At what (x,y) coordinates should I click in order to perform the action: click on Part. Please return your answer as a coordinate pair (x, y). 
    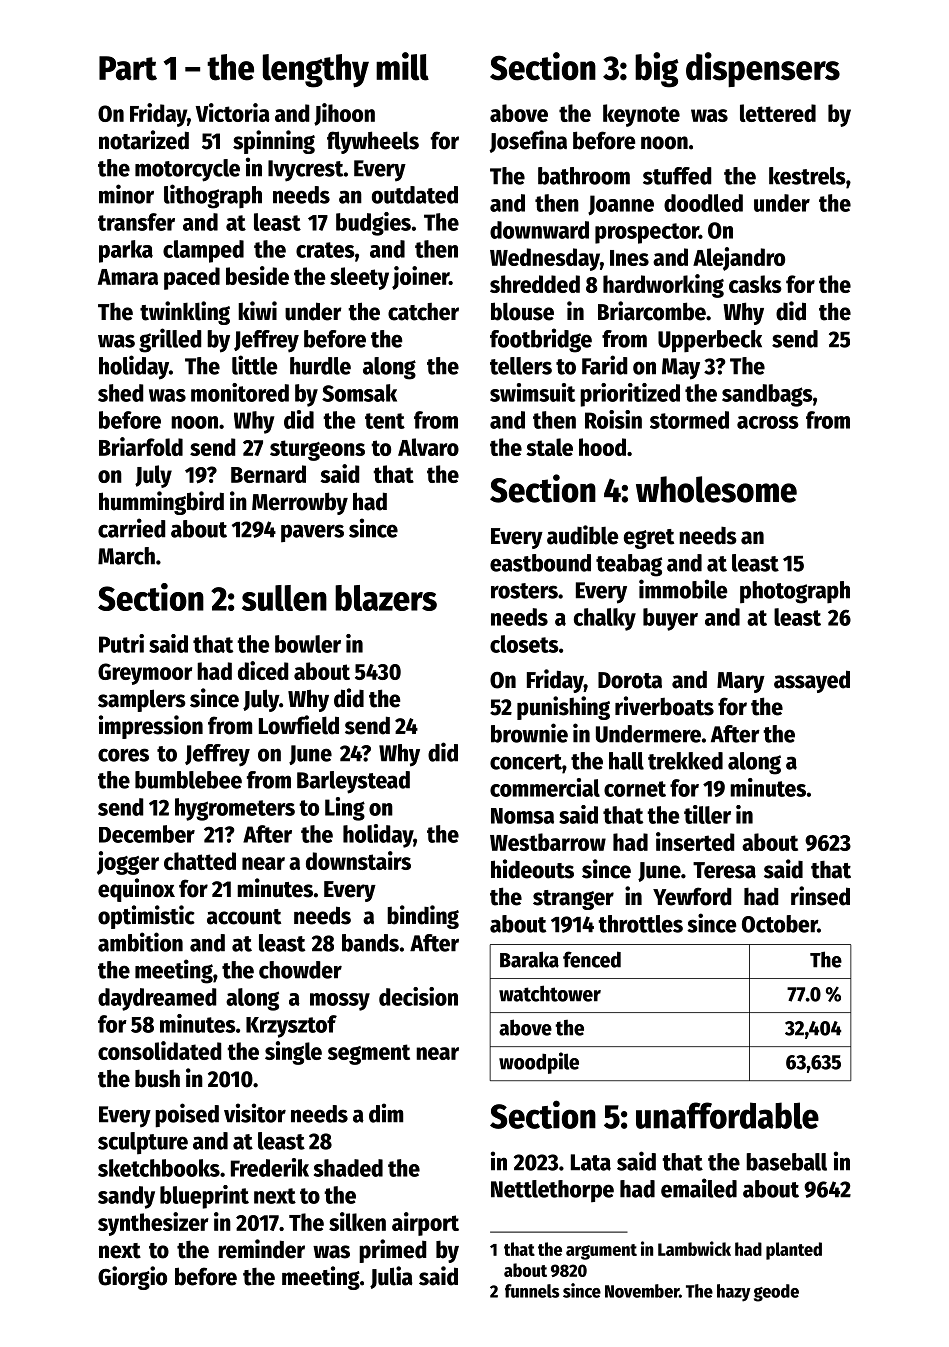
    Looking at the image, I should click on (128, 68).
